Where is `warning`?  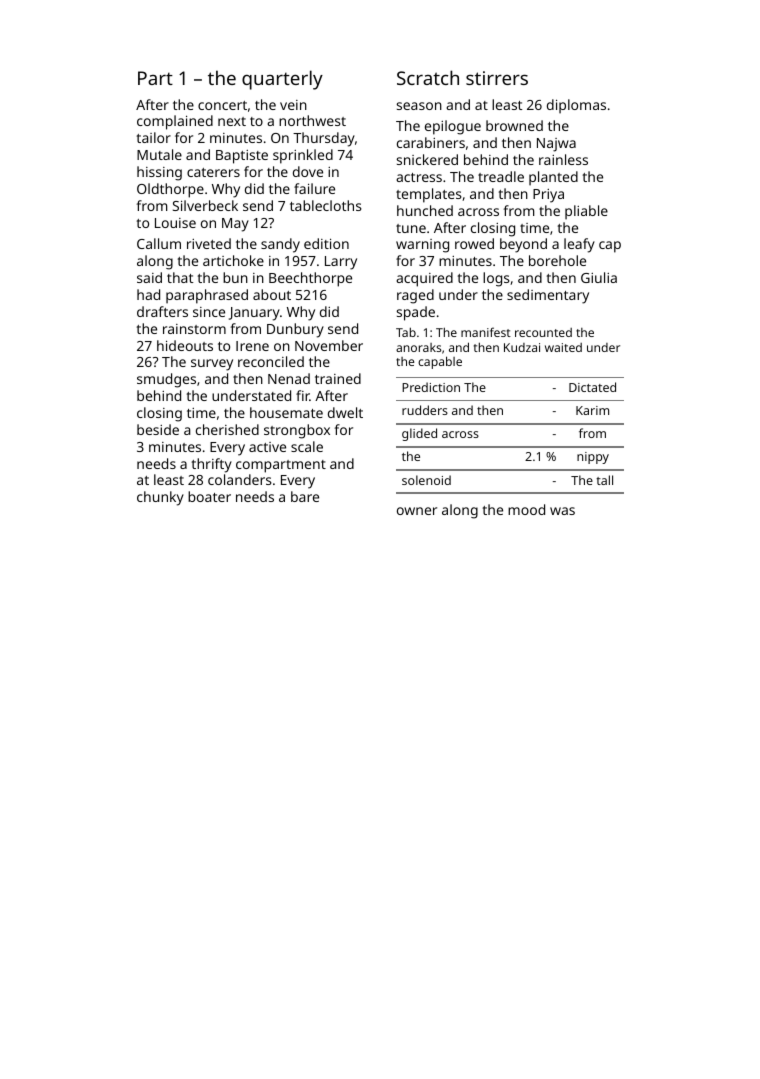
warning is located at coordinates (422, 246).
